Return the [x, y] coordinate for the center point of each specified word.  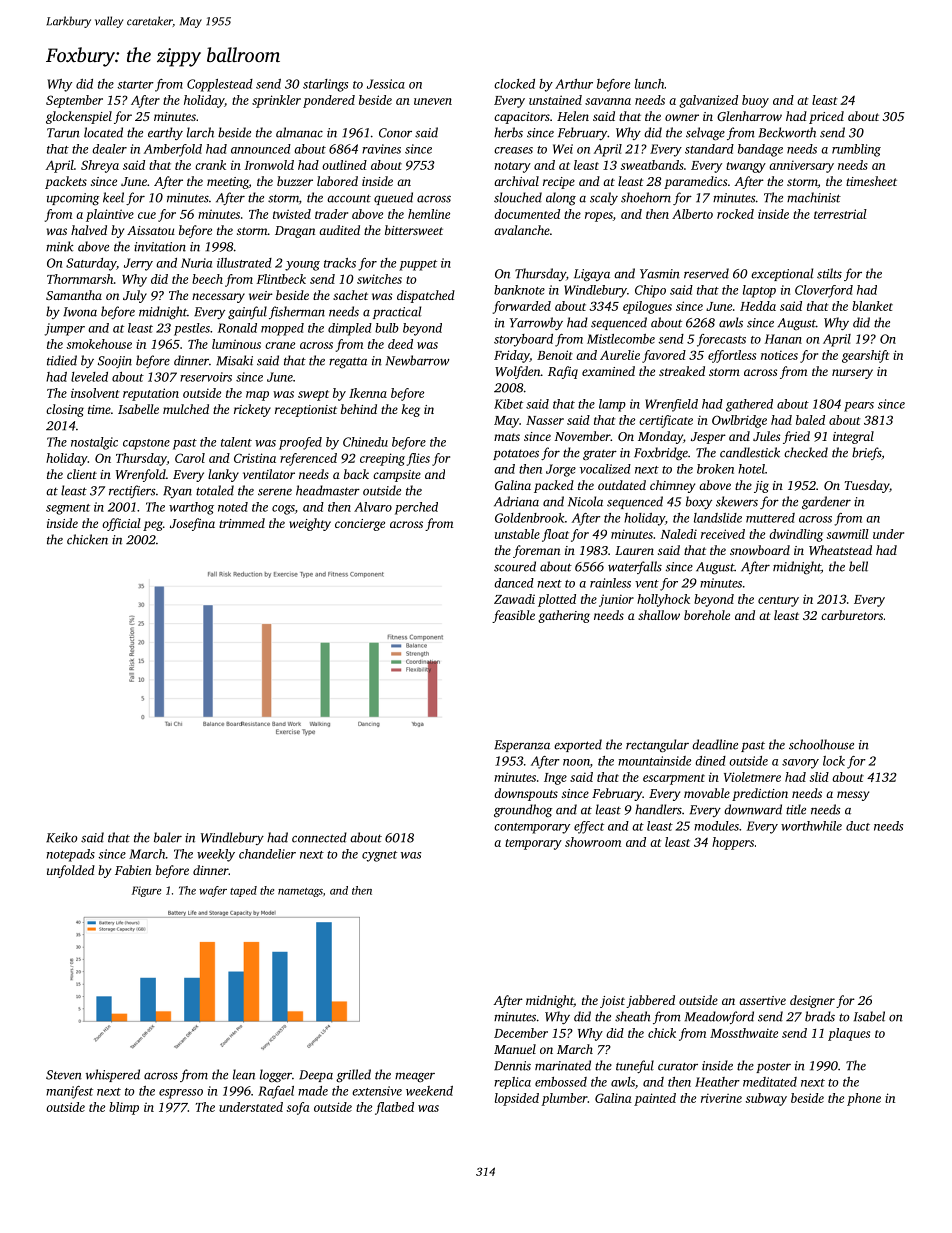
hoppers [733, 843]
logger [276, 1076]
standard [709, 149]
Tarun [63, 133]
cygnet [379, 856]
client [82, 474]
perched [416, 508]
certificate [666, 421]
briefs [866, 453]
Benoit [555, 355]
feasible [513, 616]
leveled [89, 377]
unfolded [71, 871]
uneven [433, 101]
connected [319, 837]
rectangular [657, 745]
